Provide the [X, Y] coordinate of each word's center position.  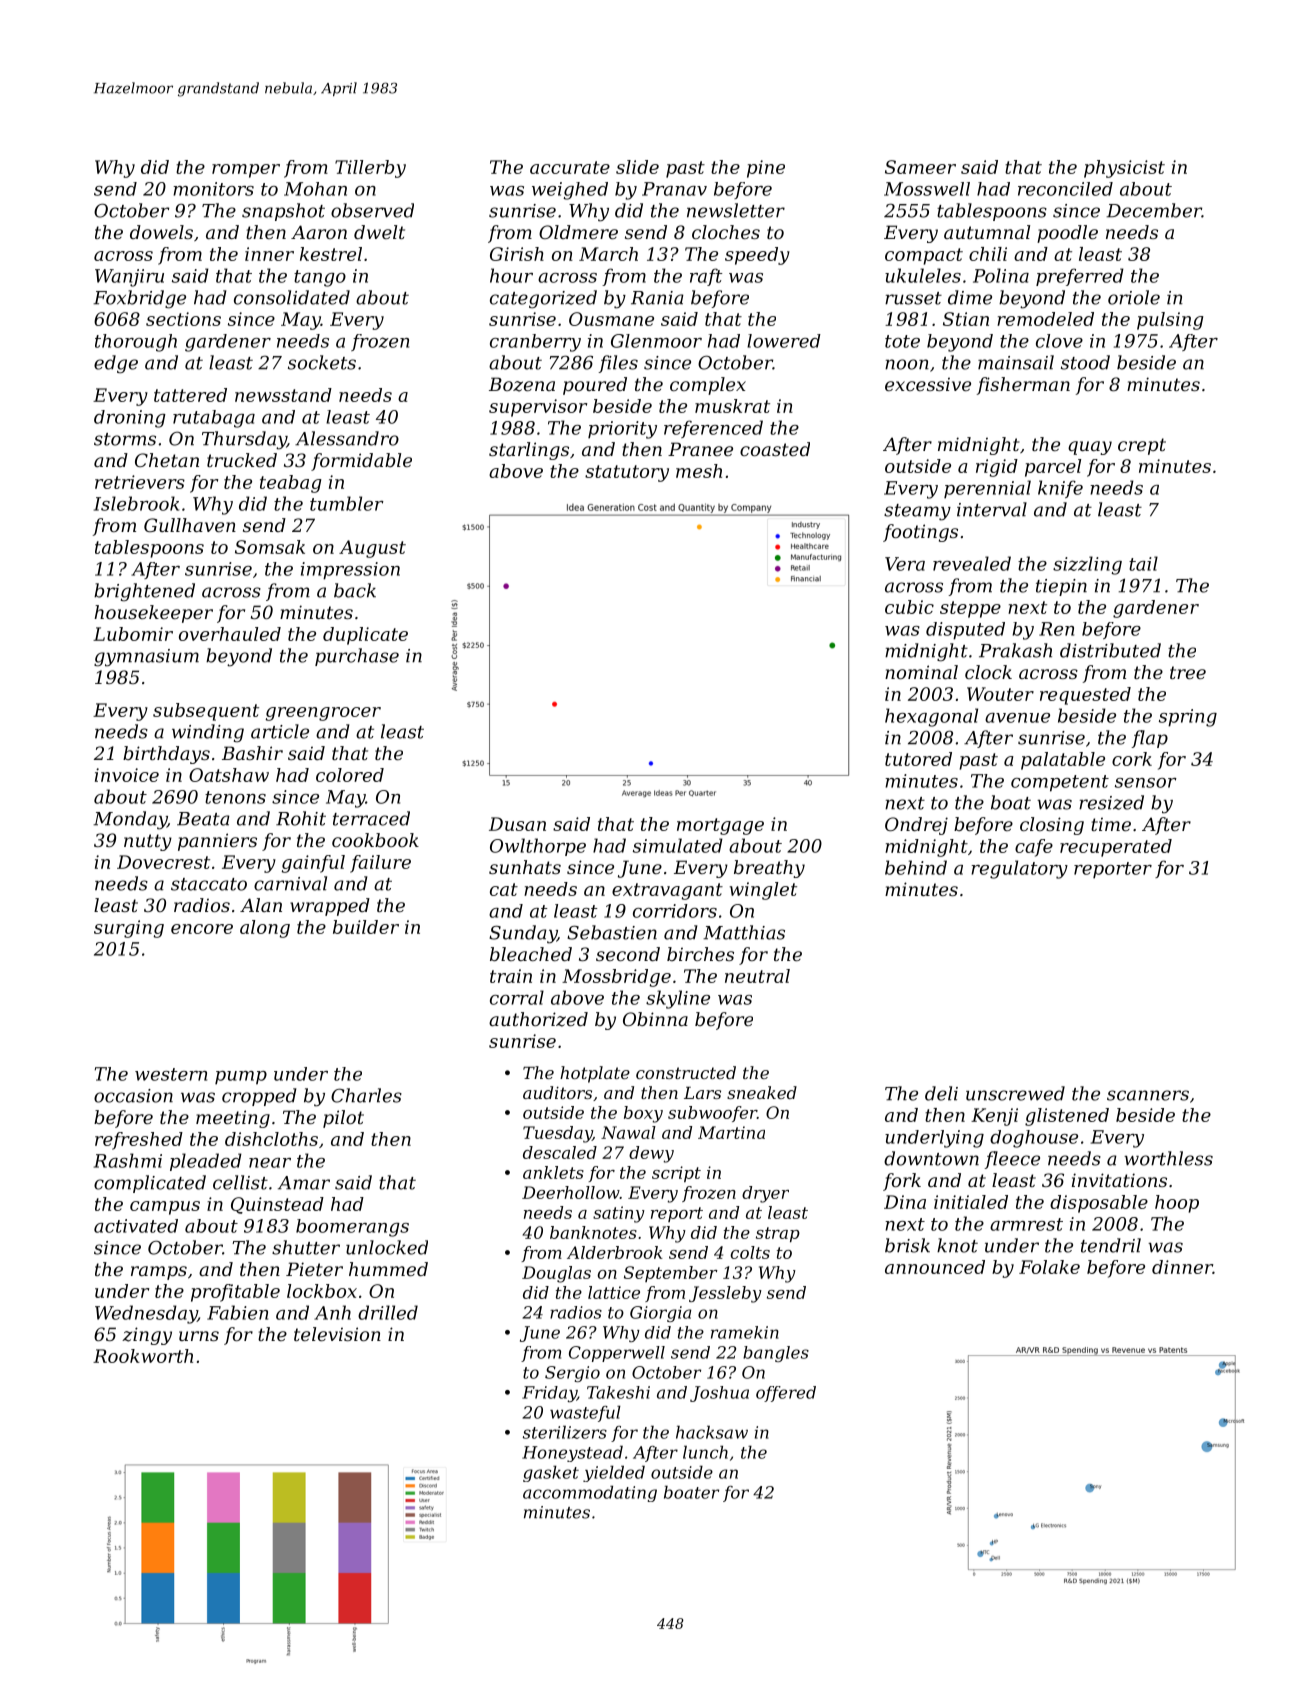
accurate [570, 167]
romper [246, 171]
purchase [357, 657]
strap [778, 1234]
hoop [1177, 1204]
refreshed [139, 1141]
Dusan [517, 824]
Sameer [920, 167]
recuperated [1116, 848]
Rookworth [143, 1356]
